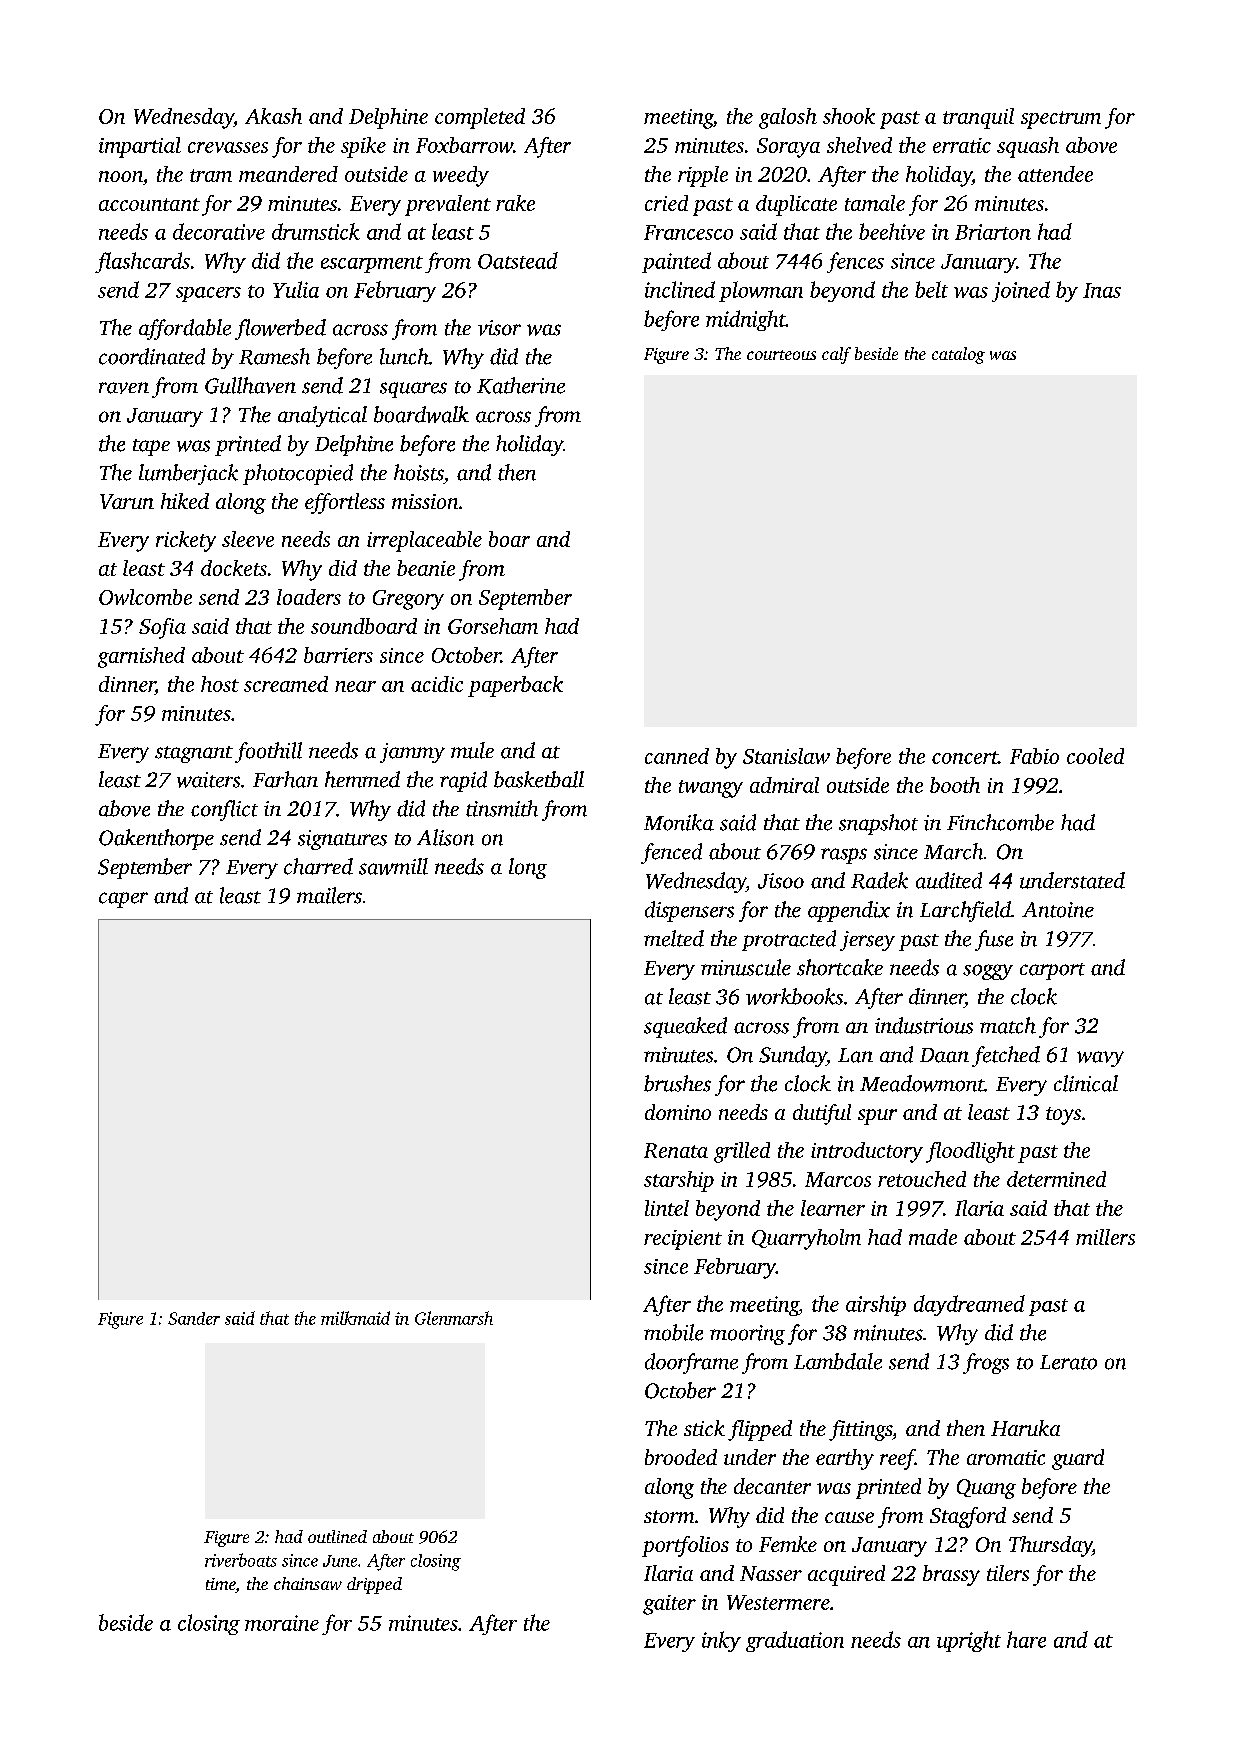  What do you see at coordinates (680, 289) in the page?
I see `inclined` at bounding box center [680, 289].
